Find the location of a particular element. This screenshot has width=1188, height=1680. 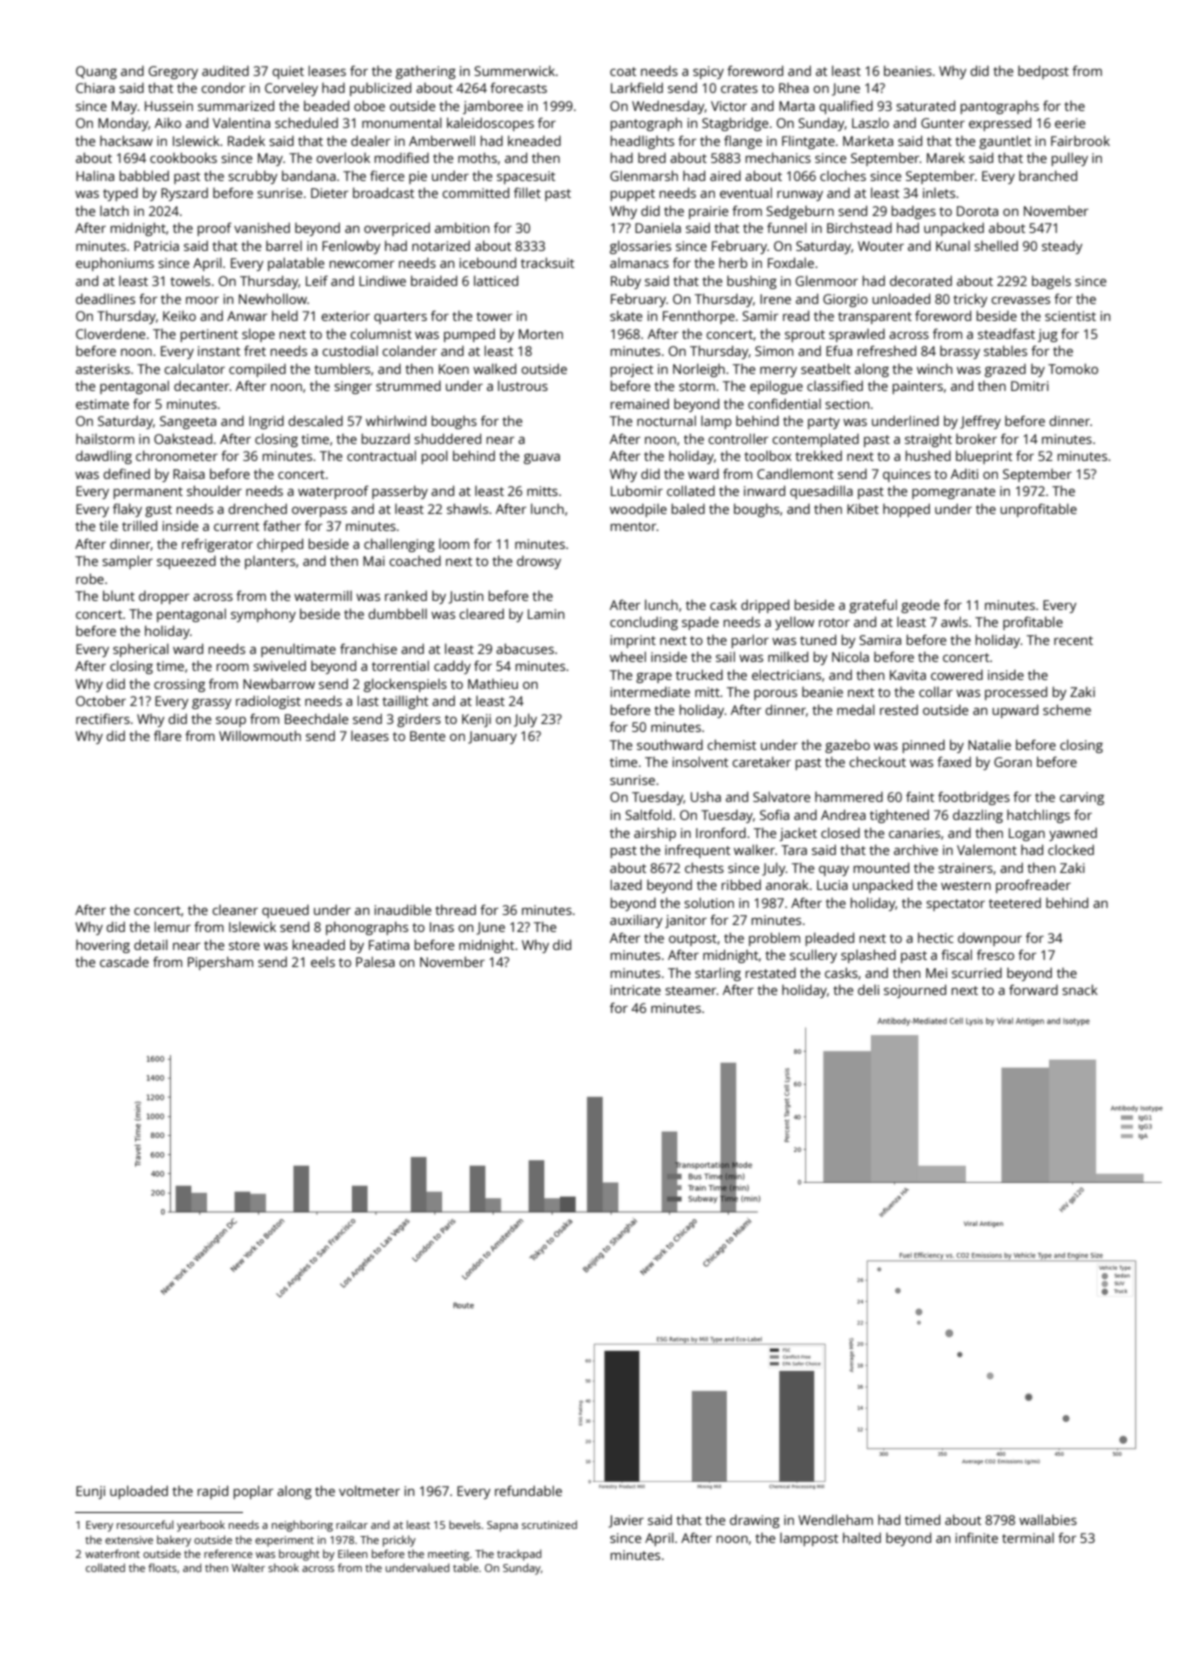

Eileen is located at coordinates (353, 1553).
